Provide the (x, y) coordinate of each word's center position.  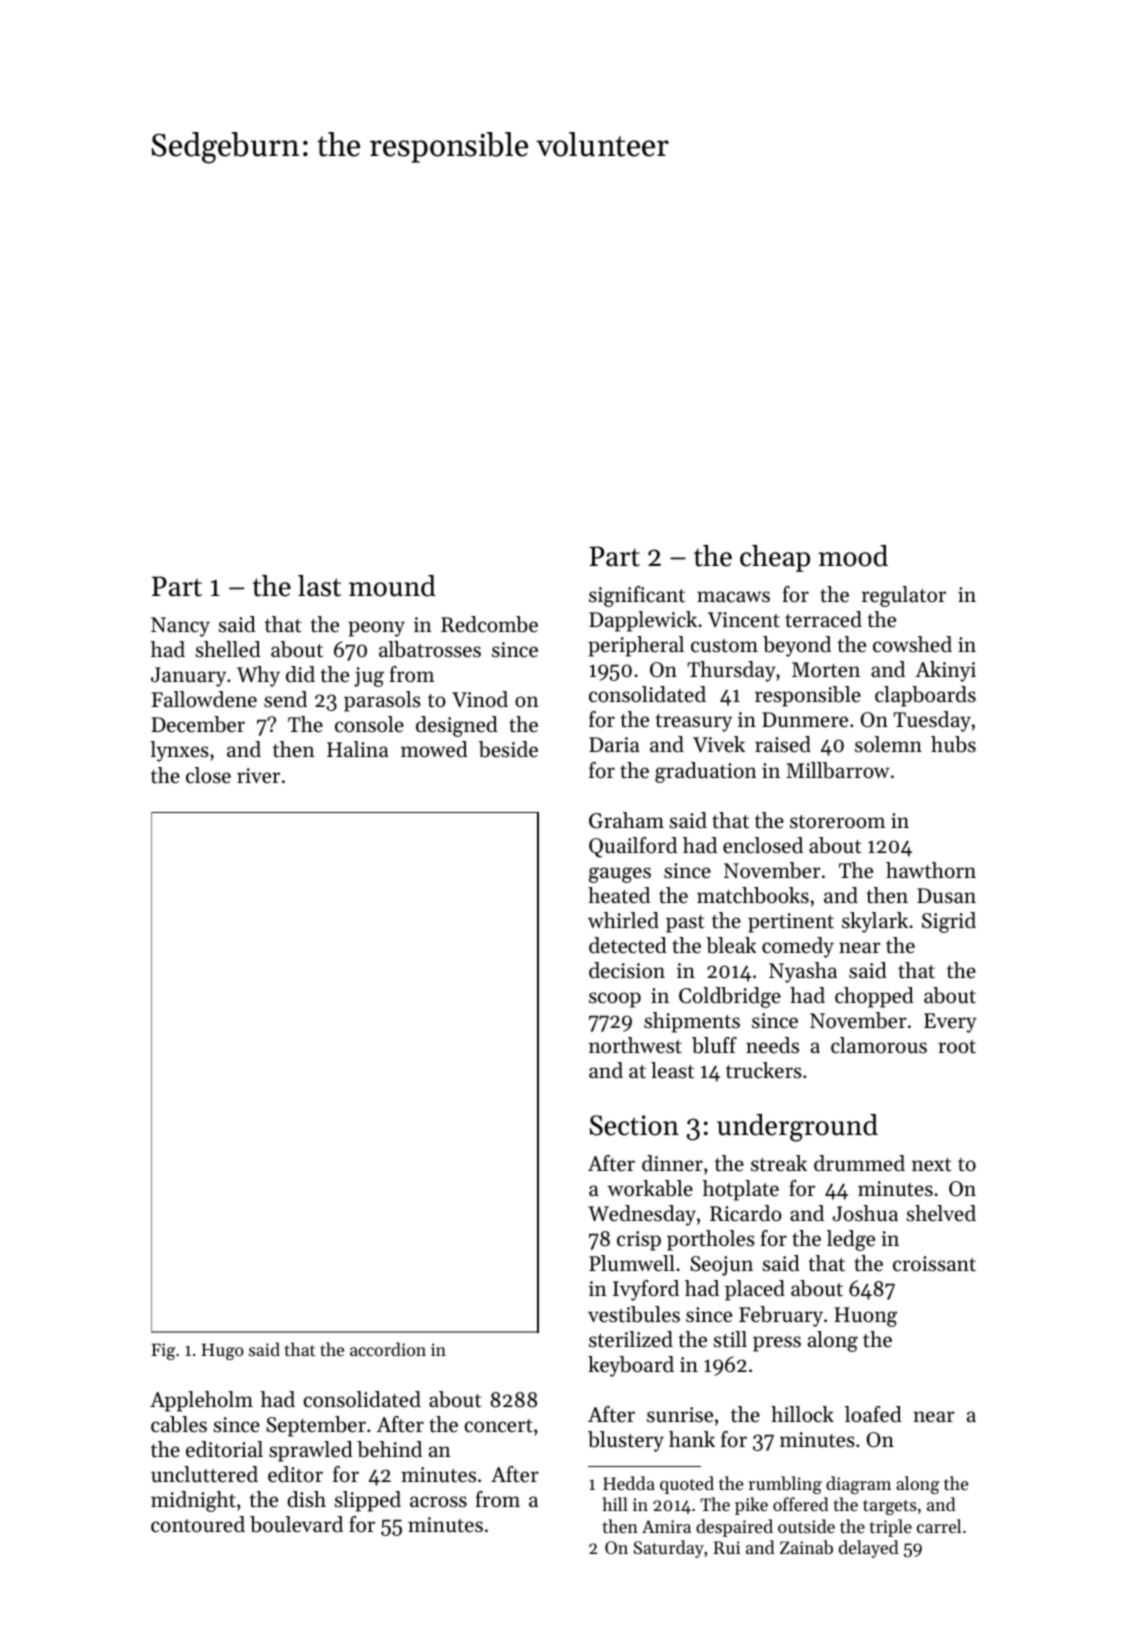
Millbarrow (838, 770)
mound (392, 586)
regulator (904, 596)
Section (634, 1125)
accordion (388, 1349)
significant (637, 596)
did (300, 674)
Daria (614, 744)
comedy (798, 947)
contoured (198, 1524)
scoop (615, 1000)
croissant (934, 1264)
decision (627, 970)
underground (797, 1128)
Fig (163, 1351)
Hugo (223, 1351)
